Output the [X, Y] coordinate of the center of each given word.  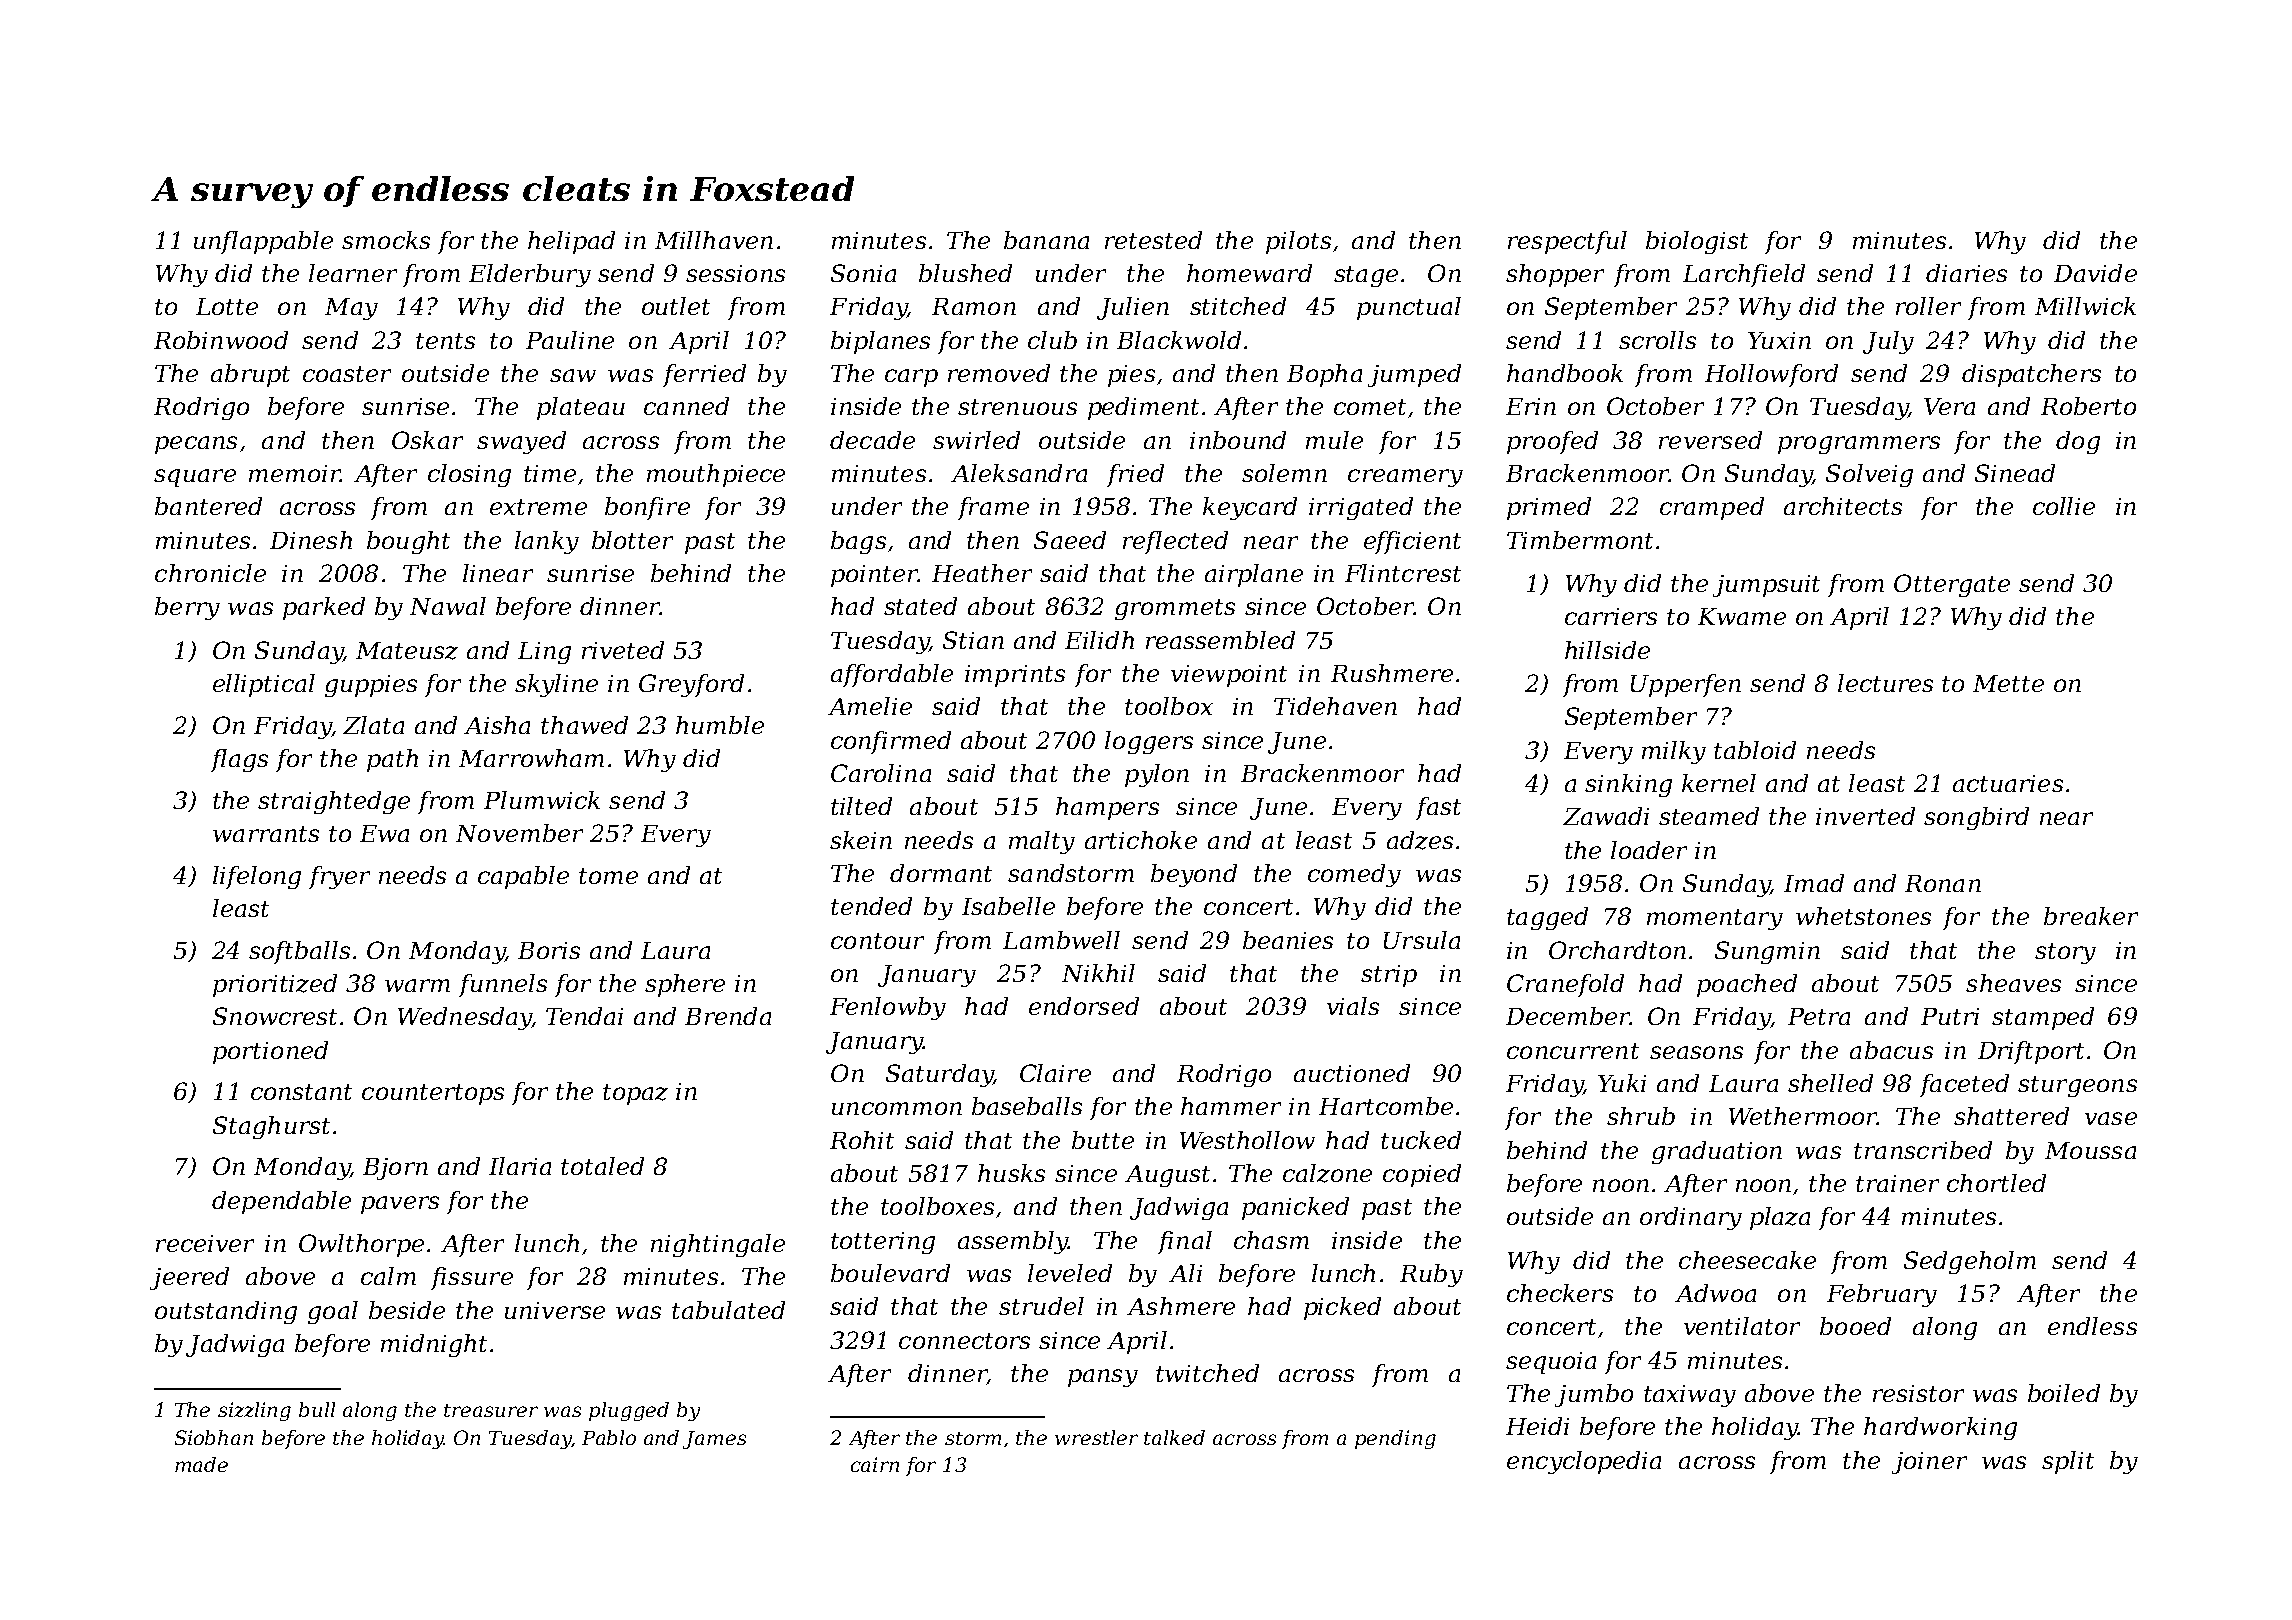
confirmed [891, 742]
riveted [623, 650]
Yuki [1622, 1083]
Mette [2008, 683]
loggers [1149, 742]
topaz [635, 1094]
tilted [861, 806]
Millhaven [714, 240]
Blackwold [1179, 340]
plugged [629, 1411]
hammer [1231, 1106]
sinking [1628, 785]
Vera [1949, 406]
